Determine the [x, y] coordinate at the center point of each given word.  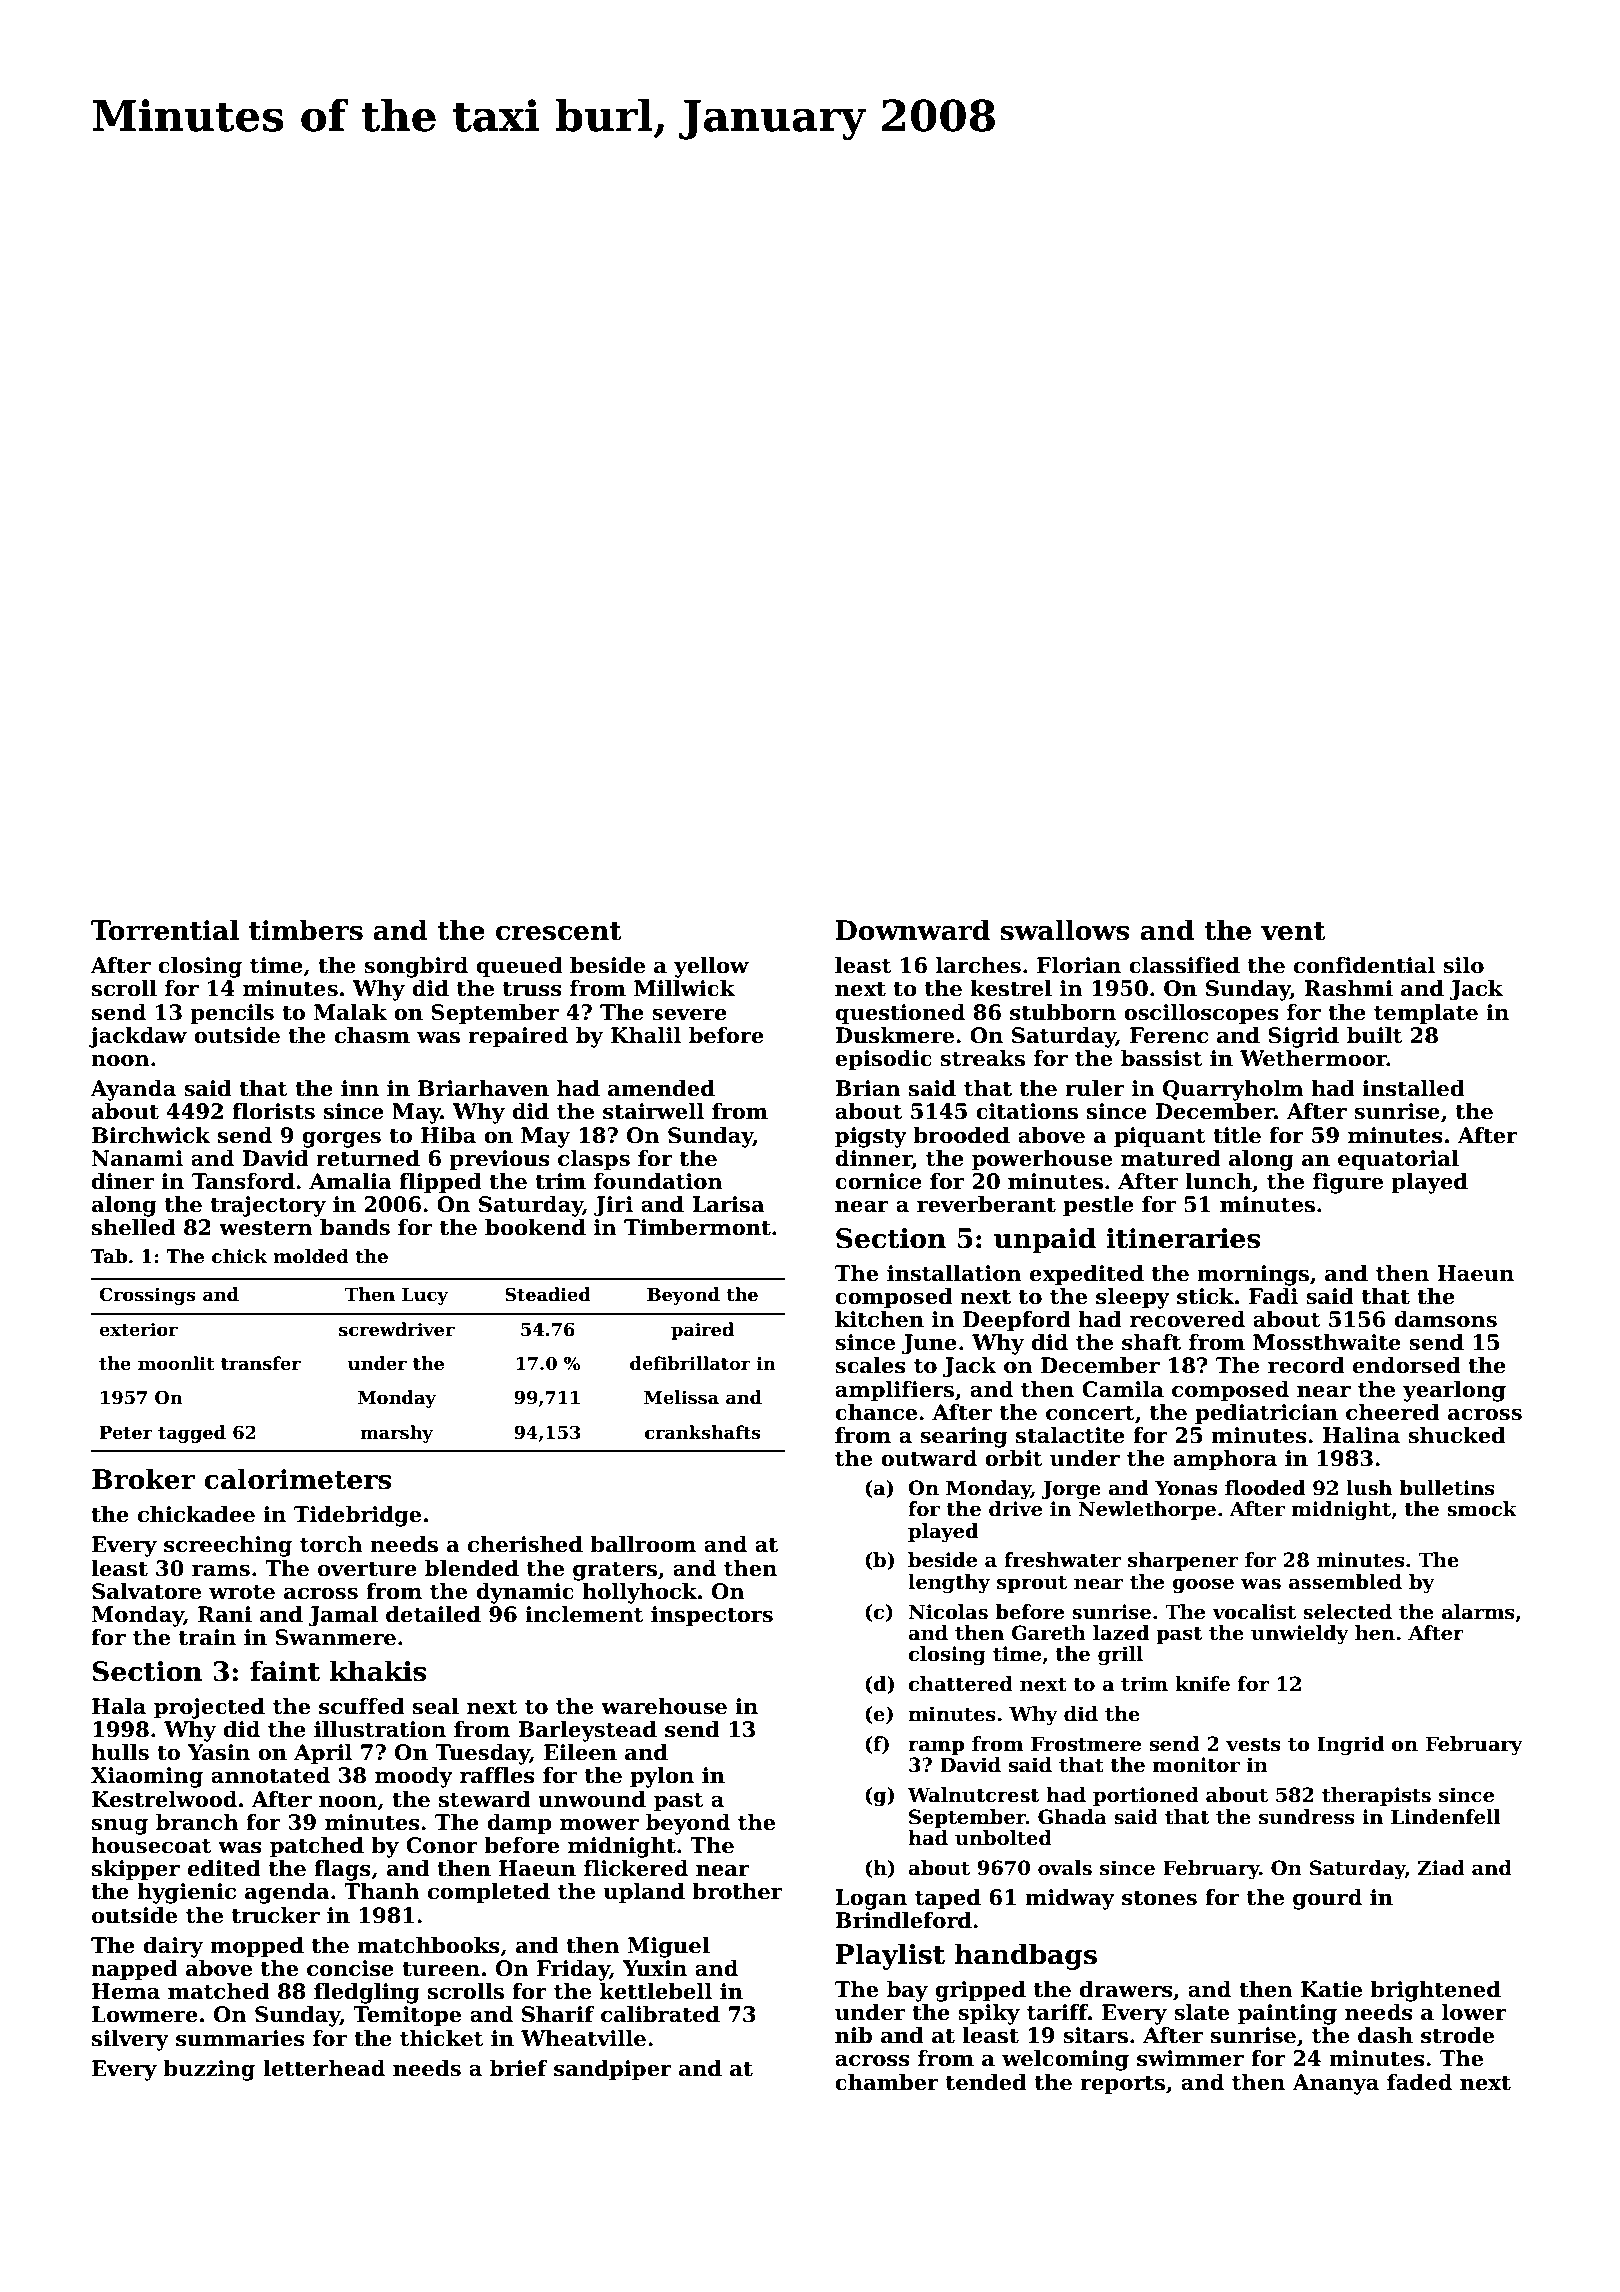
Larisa [728, 1204]
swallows [1065, 930]
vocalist [1254, 1612]
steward [485, 1799]
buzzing [209, 2070]
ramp [936, 1747]
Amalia [350, 1181]
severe [689, 1015]
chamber [887, 2082]
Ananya [1335, 2084]
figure [1348, 1183]
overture [367, 1569]
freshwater [1062, 1560]
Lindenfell [1446, 1817]
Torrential [165, 930]
